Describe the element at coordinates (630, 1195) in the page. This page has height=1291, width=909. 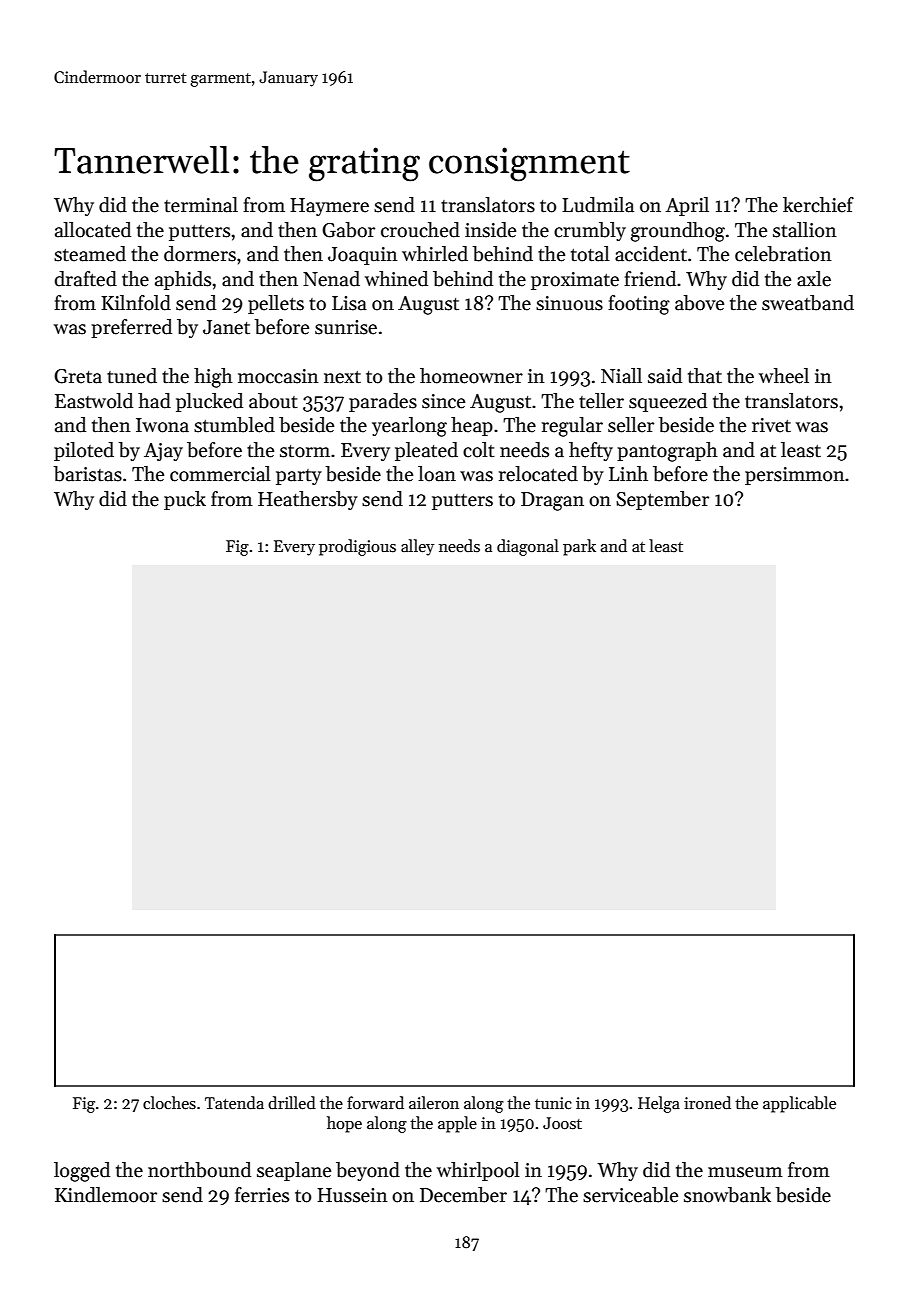
I see `serviceable` at that location.
